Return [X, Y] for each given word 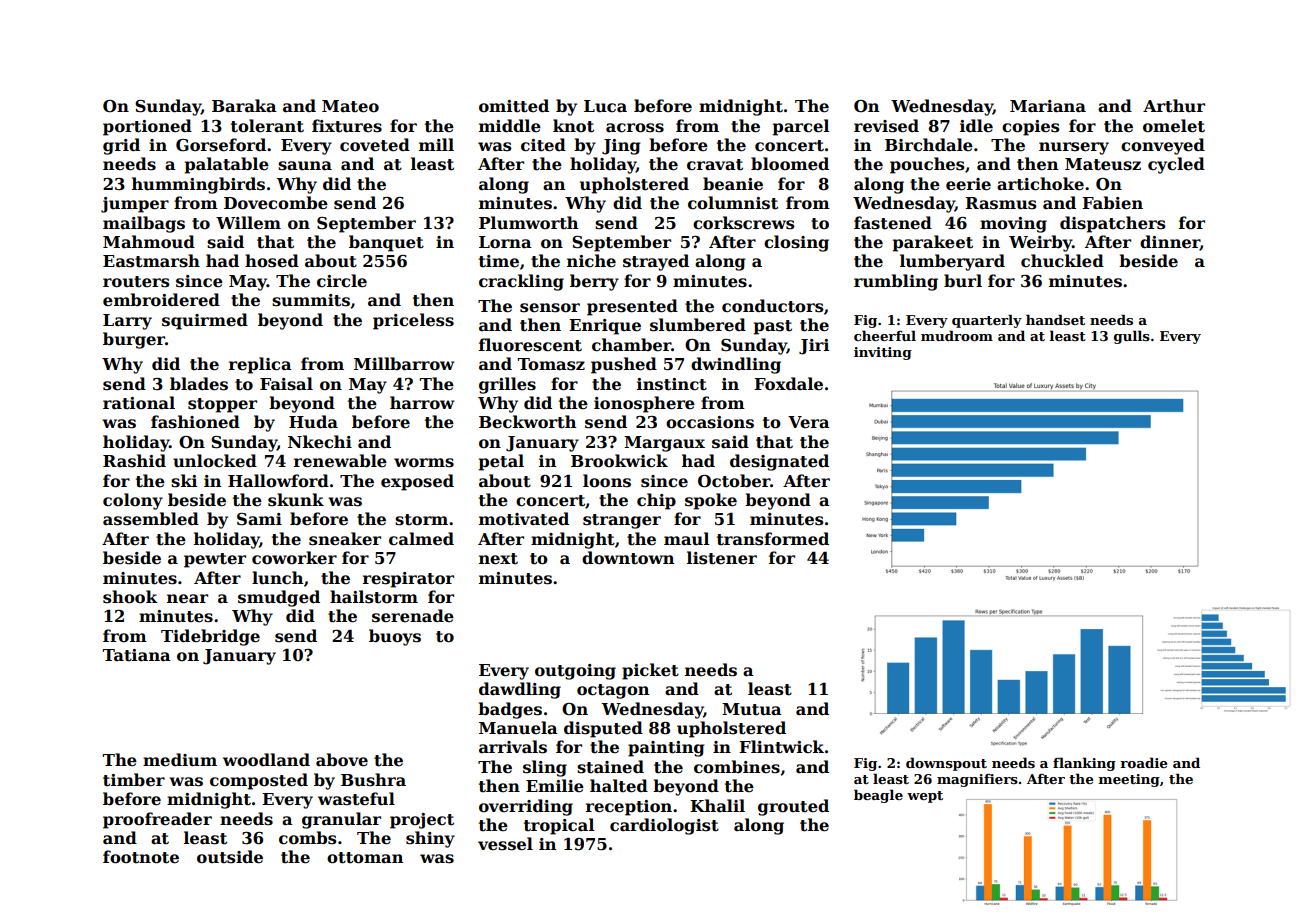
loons [607, 481]
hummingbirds [198, 185]
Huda [313, 422]
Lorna [505, 242]
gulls [1132, 337]
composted [259, 781]
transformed [773, 539]
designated [779, 462]
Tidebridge [210, 637]
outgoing [575, 672]
